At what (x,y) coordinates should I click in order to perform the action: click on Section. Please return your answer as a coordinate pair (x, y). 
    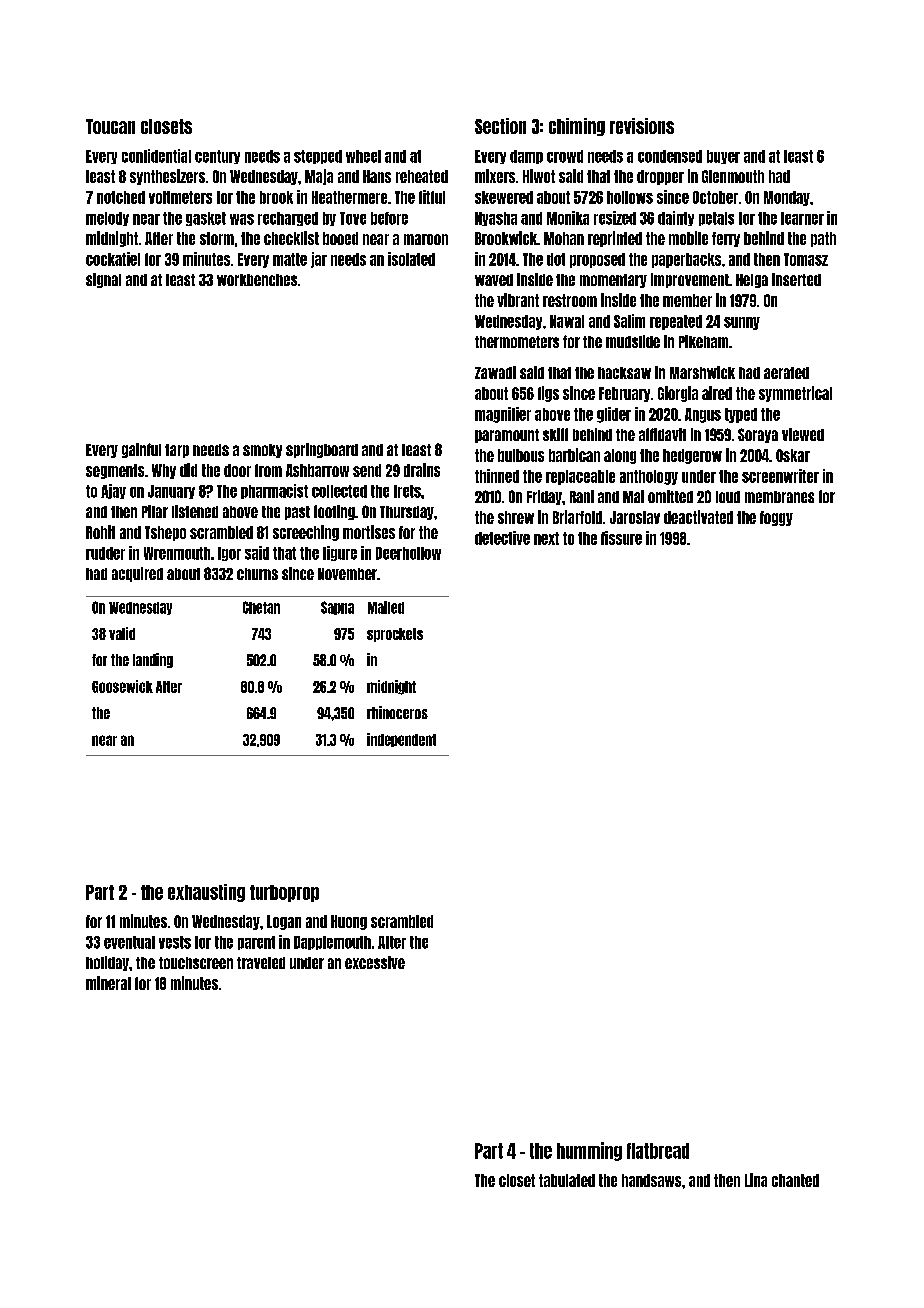
    Looking at the image, I should click on (500, 126).
